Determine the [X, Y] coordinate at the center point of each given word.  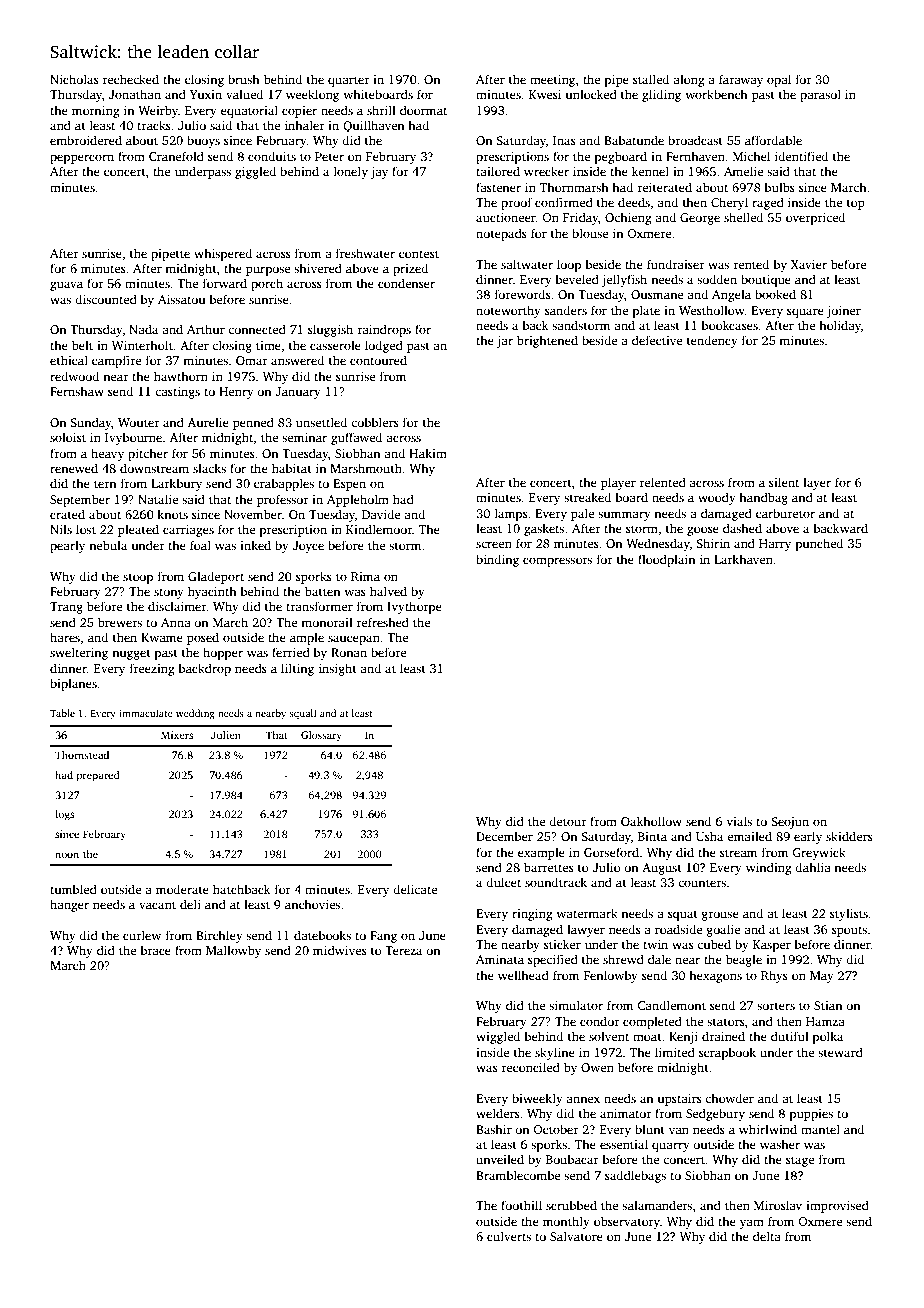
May [822, 977]
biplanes [73, 684]
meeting [552, 81]
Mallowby [233, 951]
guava [66, 286]
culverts [509, 1236]
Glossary [321, 736]
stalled [651, 79]
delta [767, 1236]
